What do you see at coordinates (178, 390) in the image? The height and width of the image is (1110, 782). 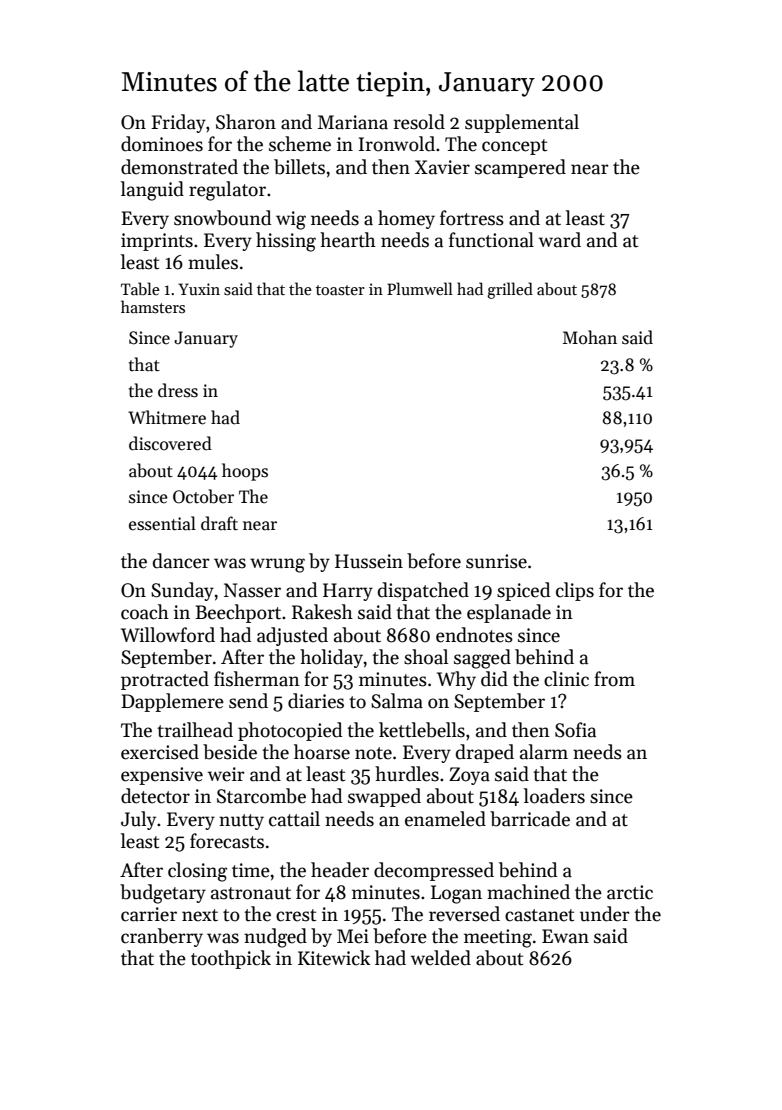 I see `dress` at bounding box center [178, 390].
